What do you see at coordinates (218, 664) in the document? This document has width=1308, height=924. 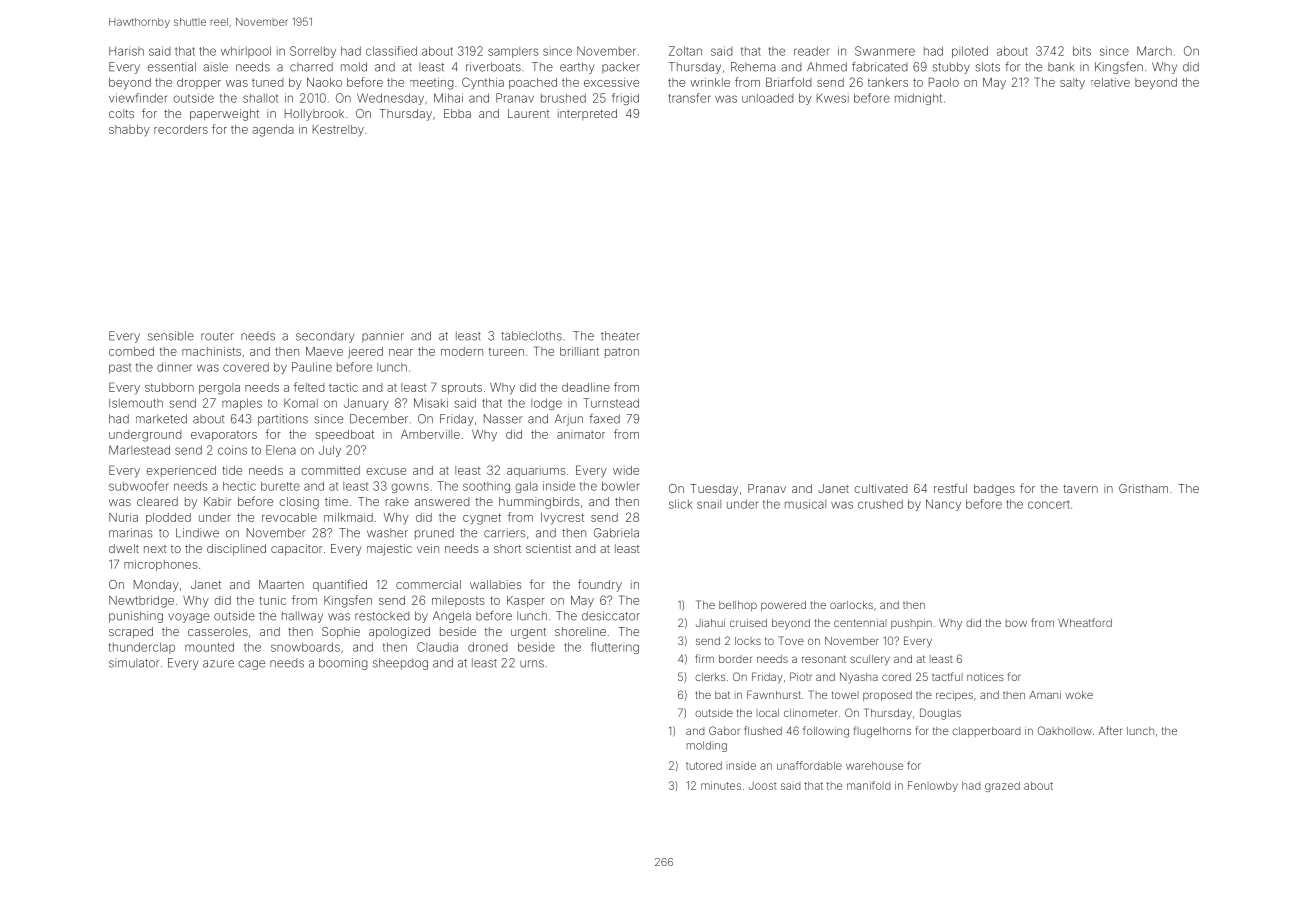 I see `azure` at bounding box center [218, 664].
